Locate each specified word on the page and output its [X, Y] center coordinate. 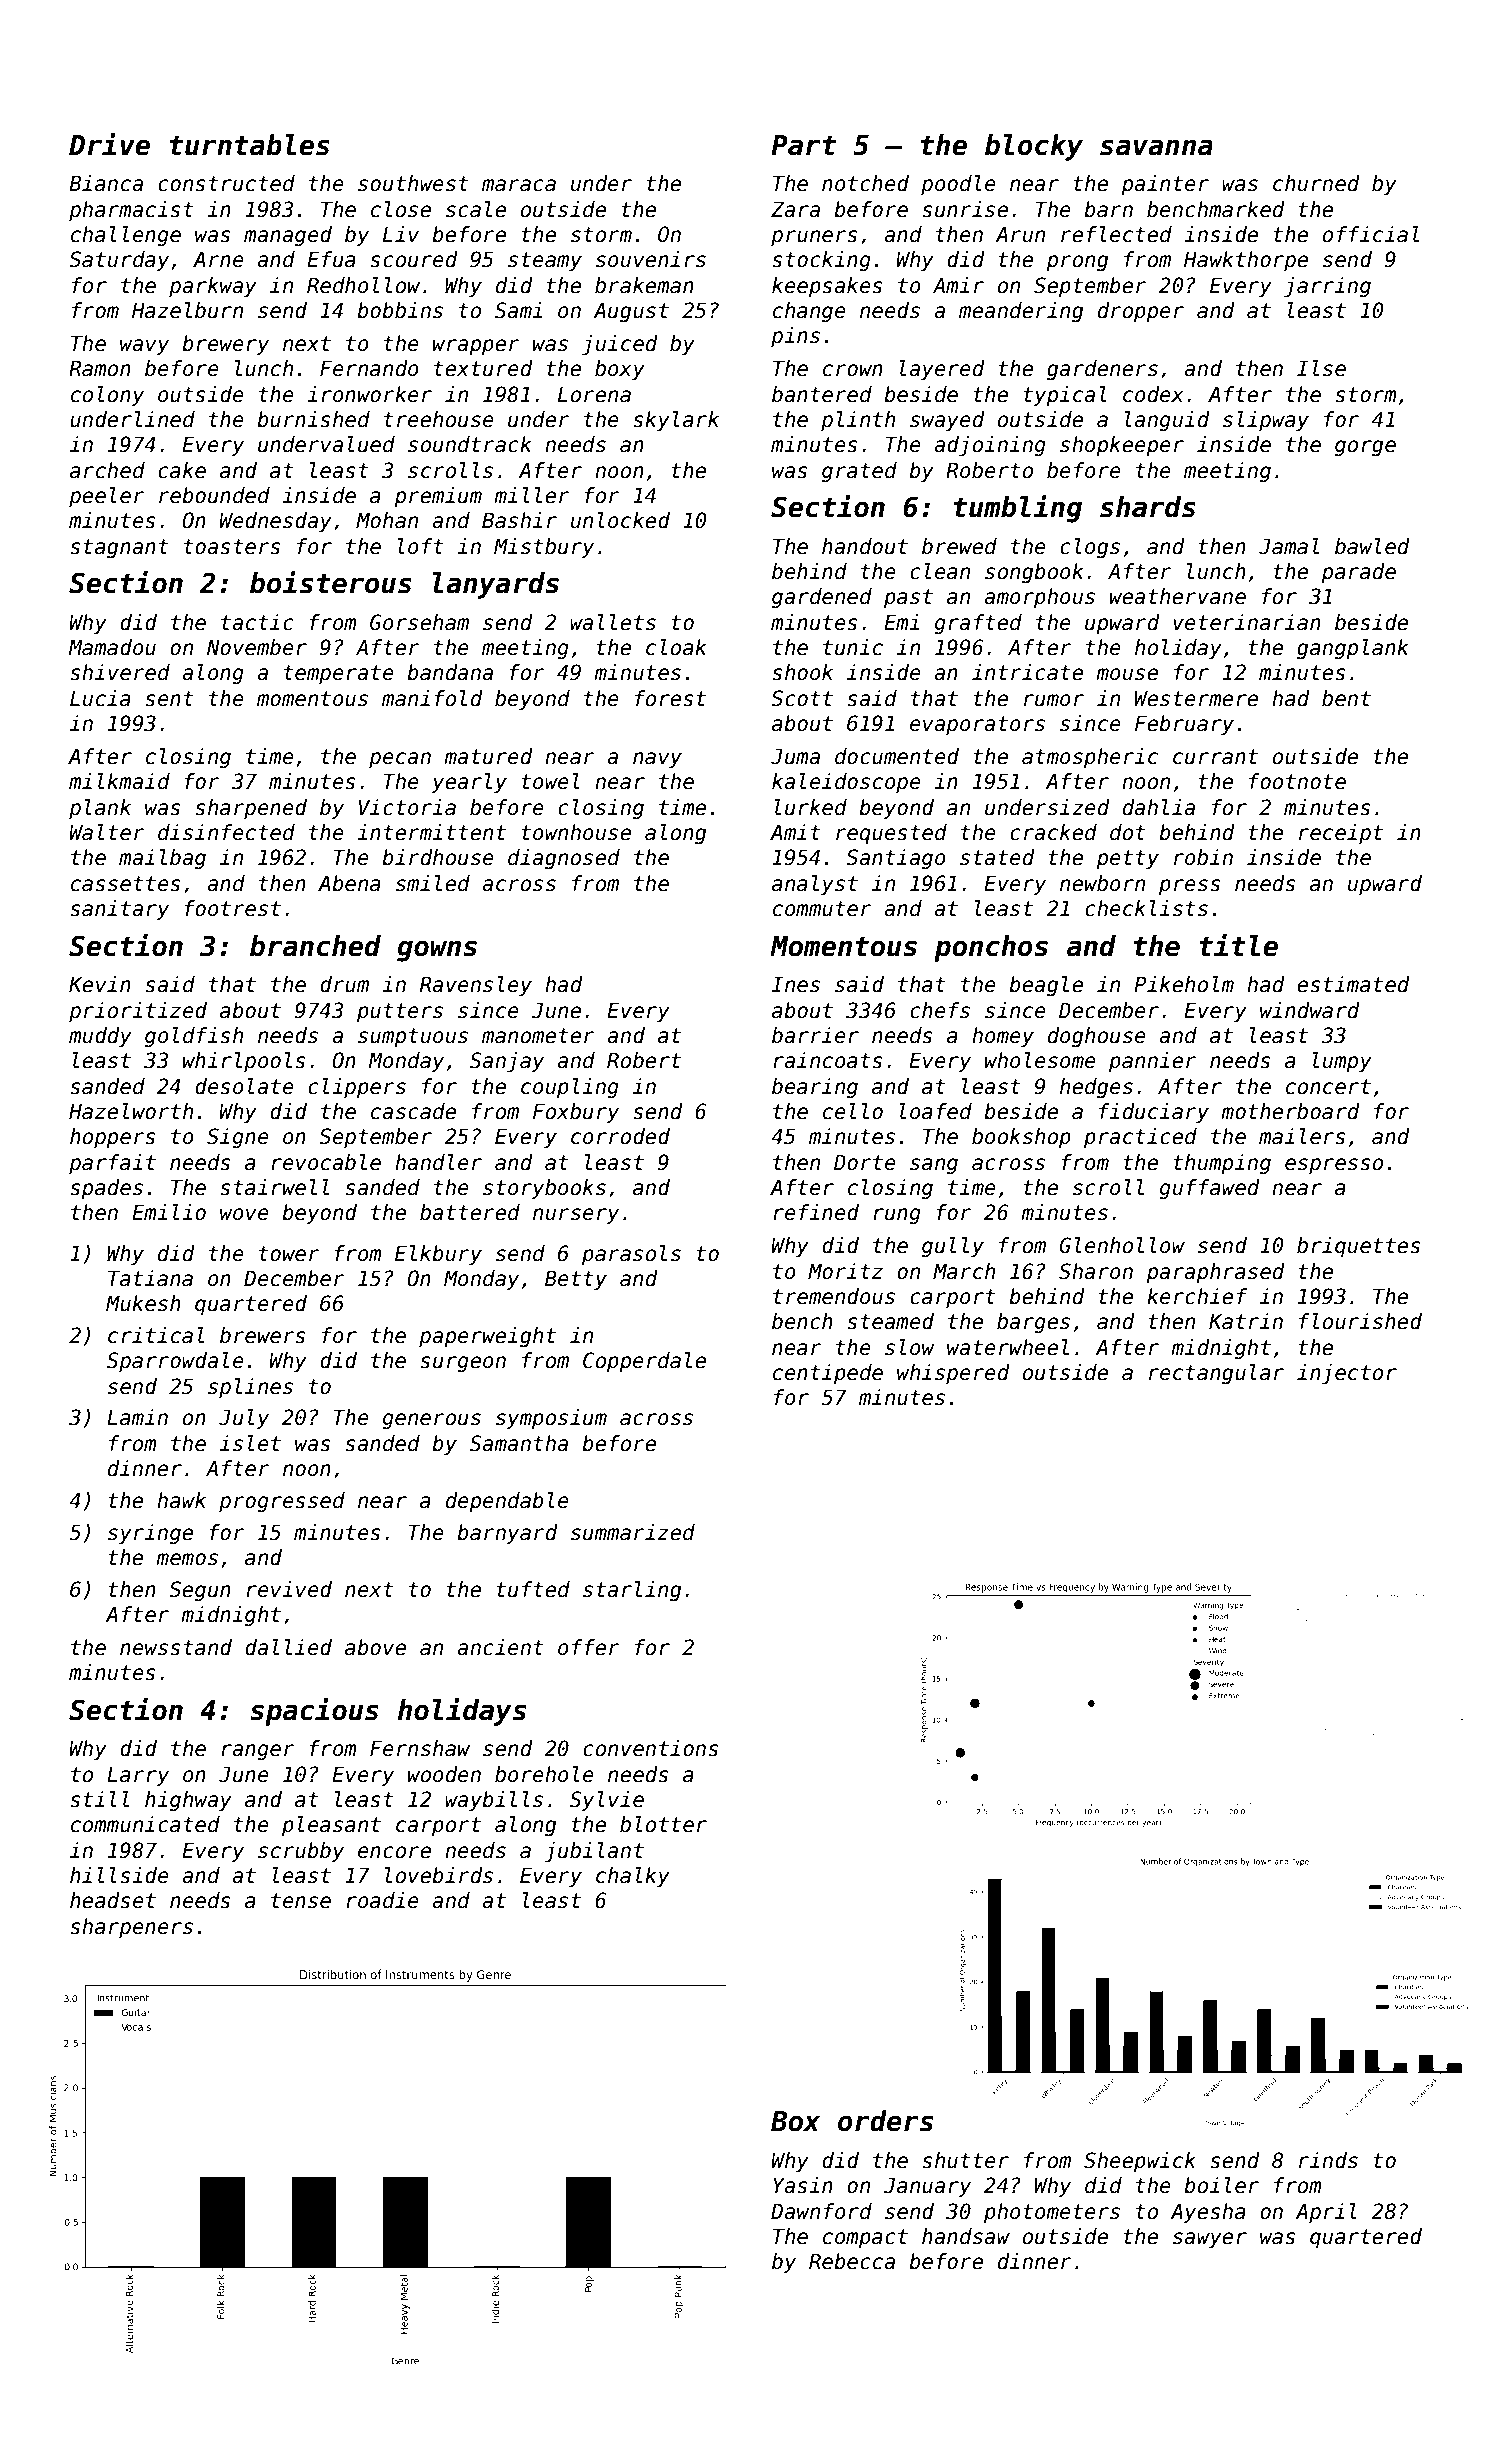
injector [1347, 1374]
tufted [533, 1589]
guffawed [1209, 1189]
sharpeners [131, 1928]
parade [1358, 573]
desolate [244, 1086]
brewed [959, 546]
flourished [1360, 1321]
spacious [314, 1712]
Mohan [387, 520]
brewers [262, 1335]
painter [1165, 185]
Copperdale [644, 1362]
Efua [331, 259]
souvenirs [651, 259]
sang [934, 1166]
